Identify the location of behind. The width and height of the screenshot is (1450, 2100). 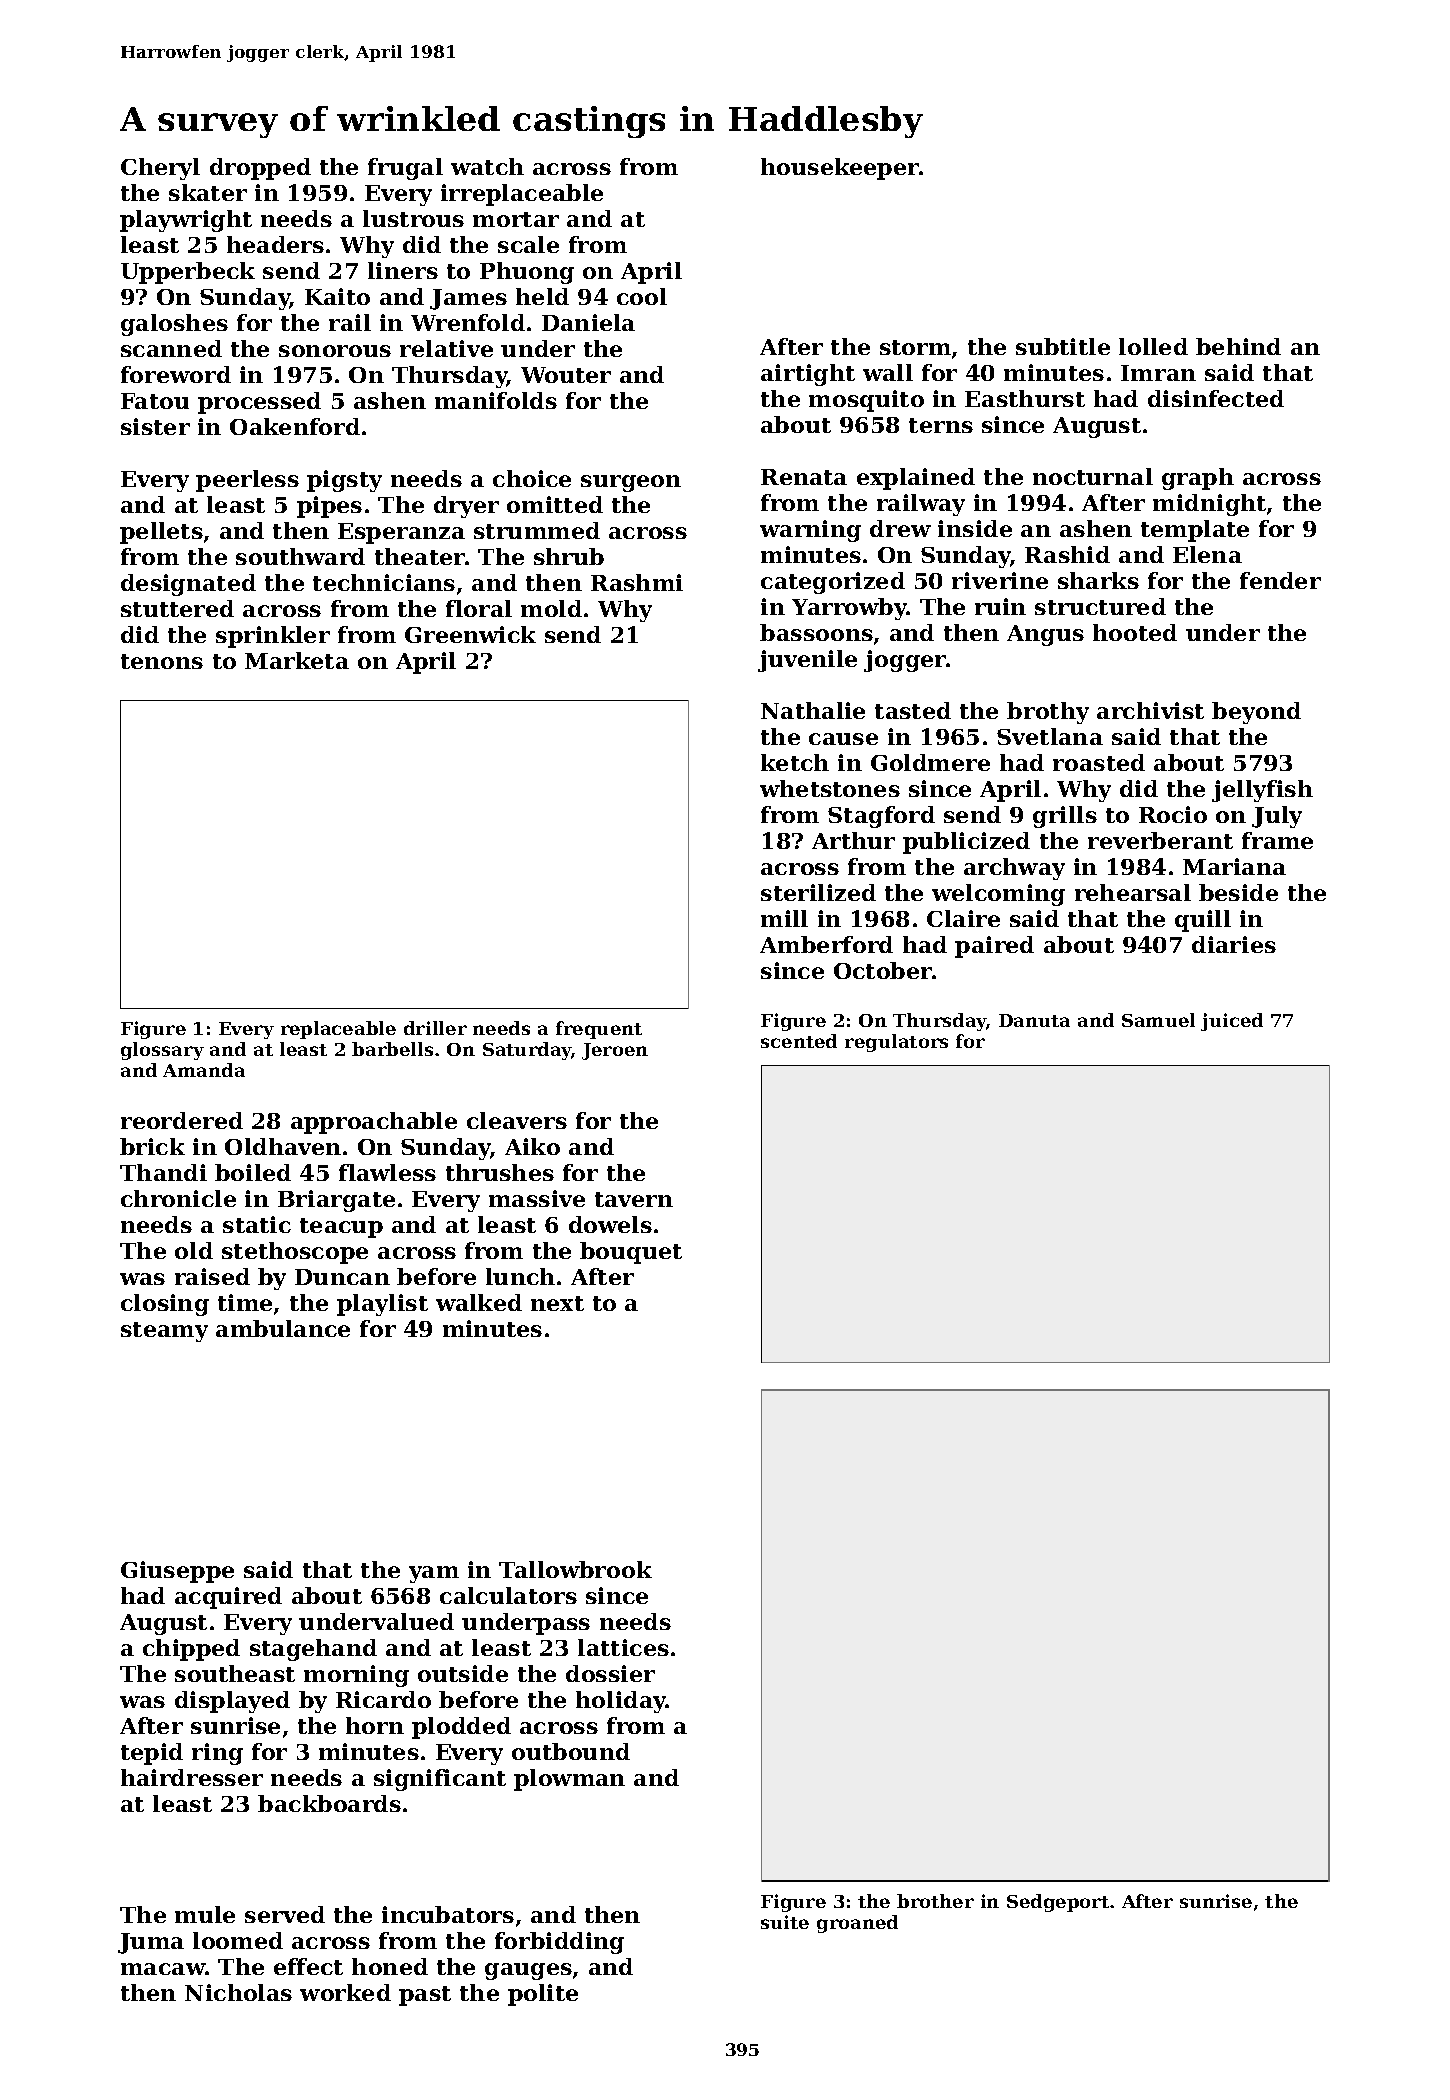
(1238, 346).
